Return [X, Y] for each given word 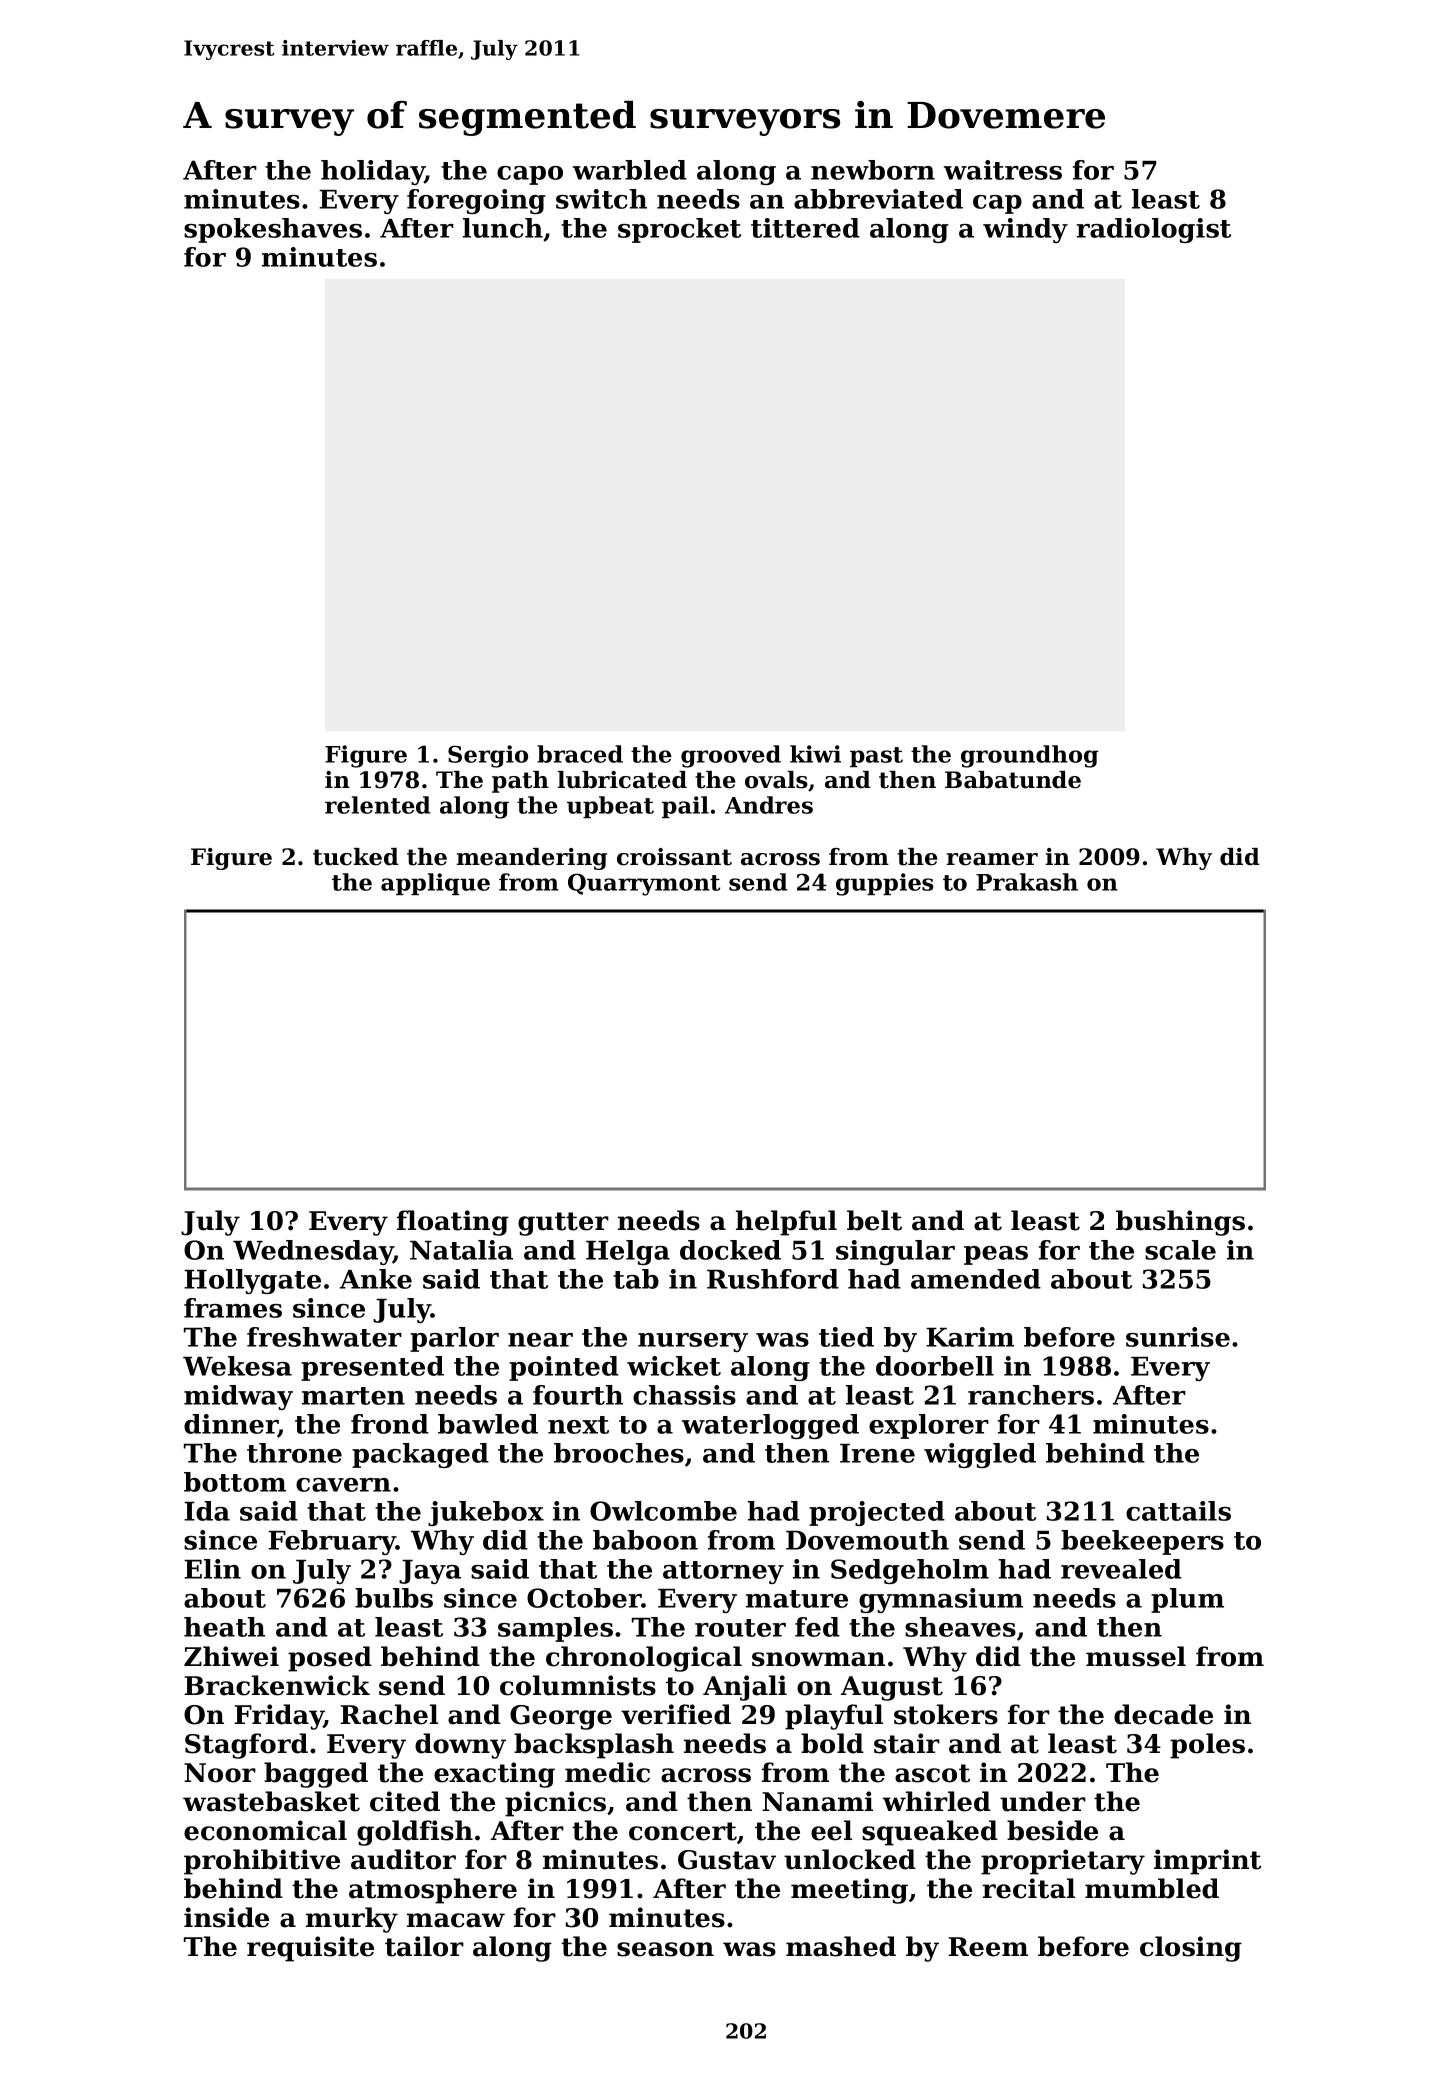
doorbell [935, 1366]
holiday [373, 172]
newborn [873, 170]
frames [233, 1308]
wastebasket [271, 1801]
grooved [731, 756]
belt [874, 1220]
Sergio [488, 756]
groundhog [1030, 756]
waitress [1003, 170]
